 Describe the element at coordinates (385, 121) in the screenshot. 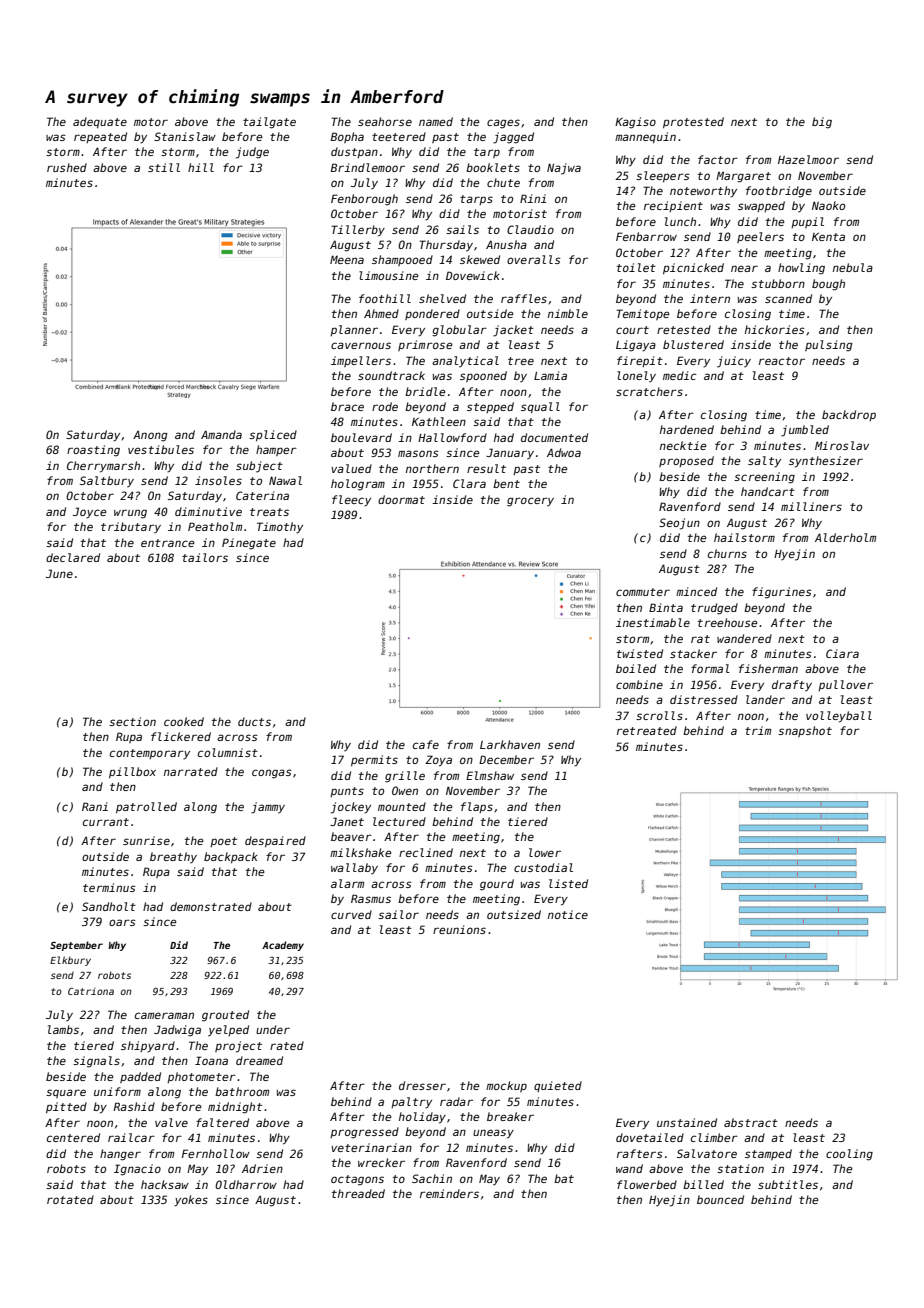

I see `seahorse` at that location.
